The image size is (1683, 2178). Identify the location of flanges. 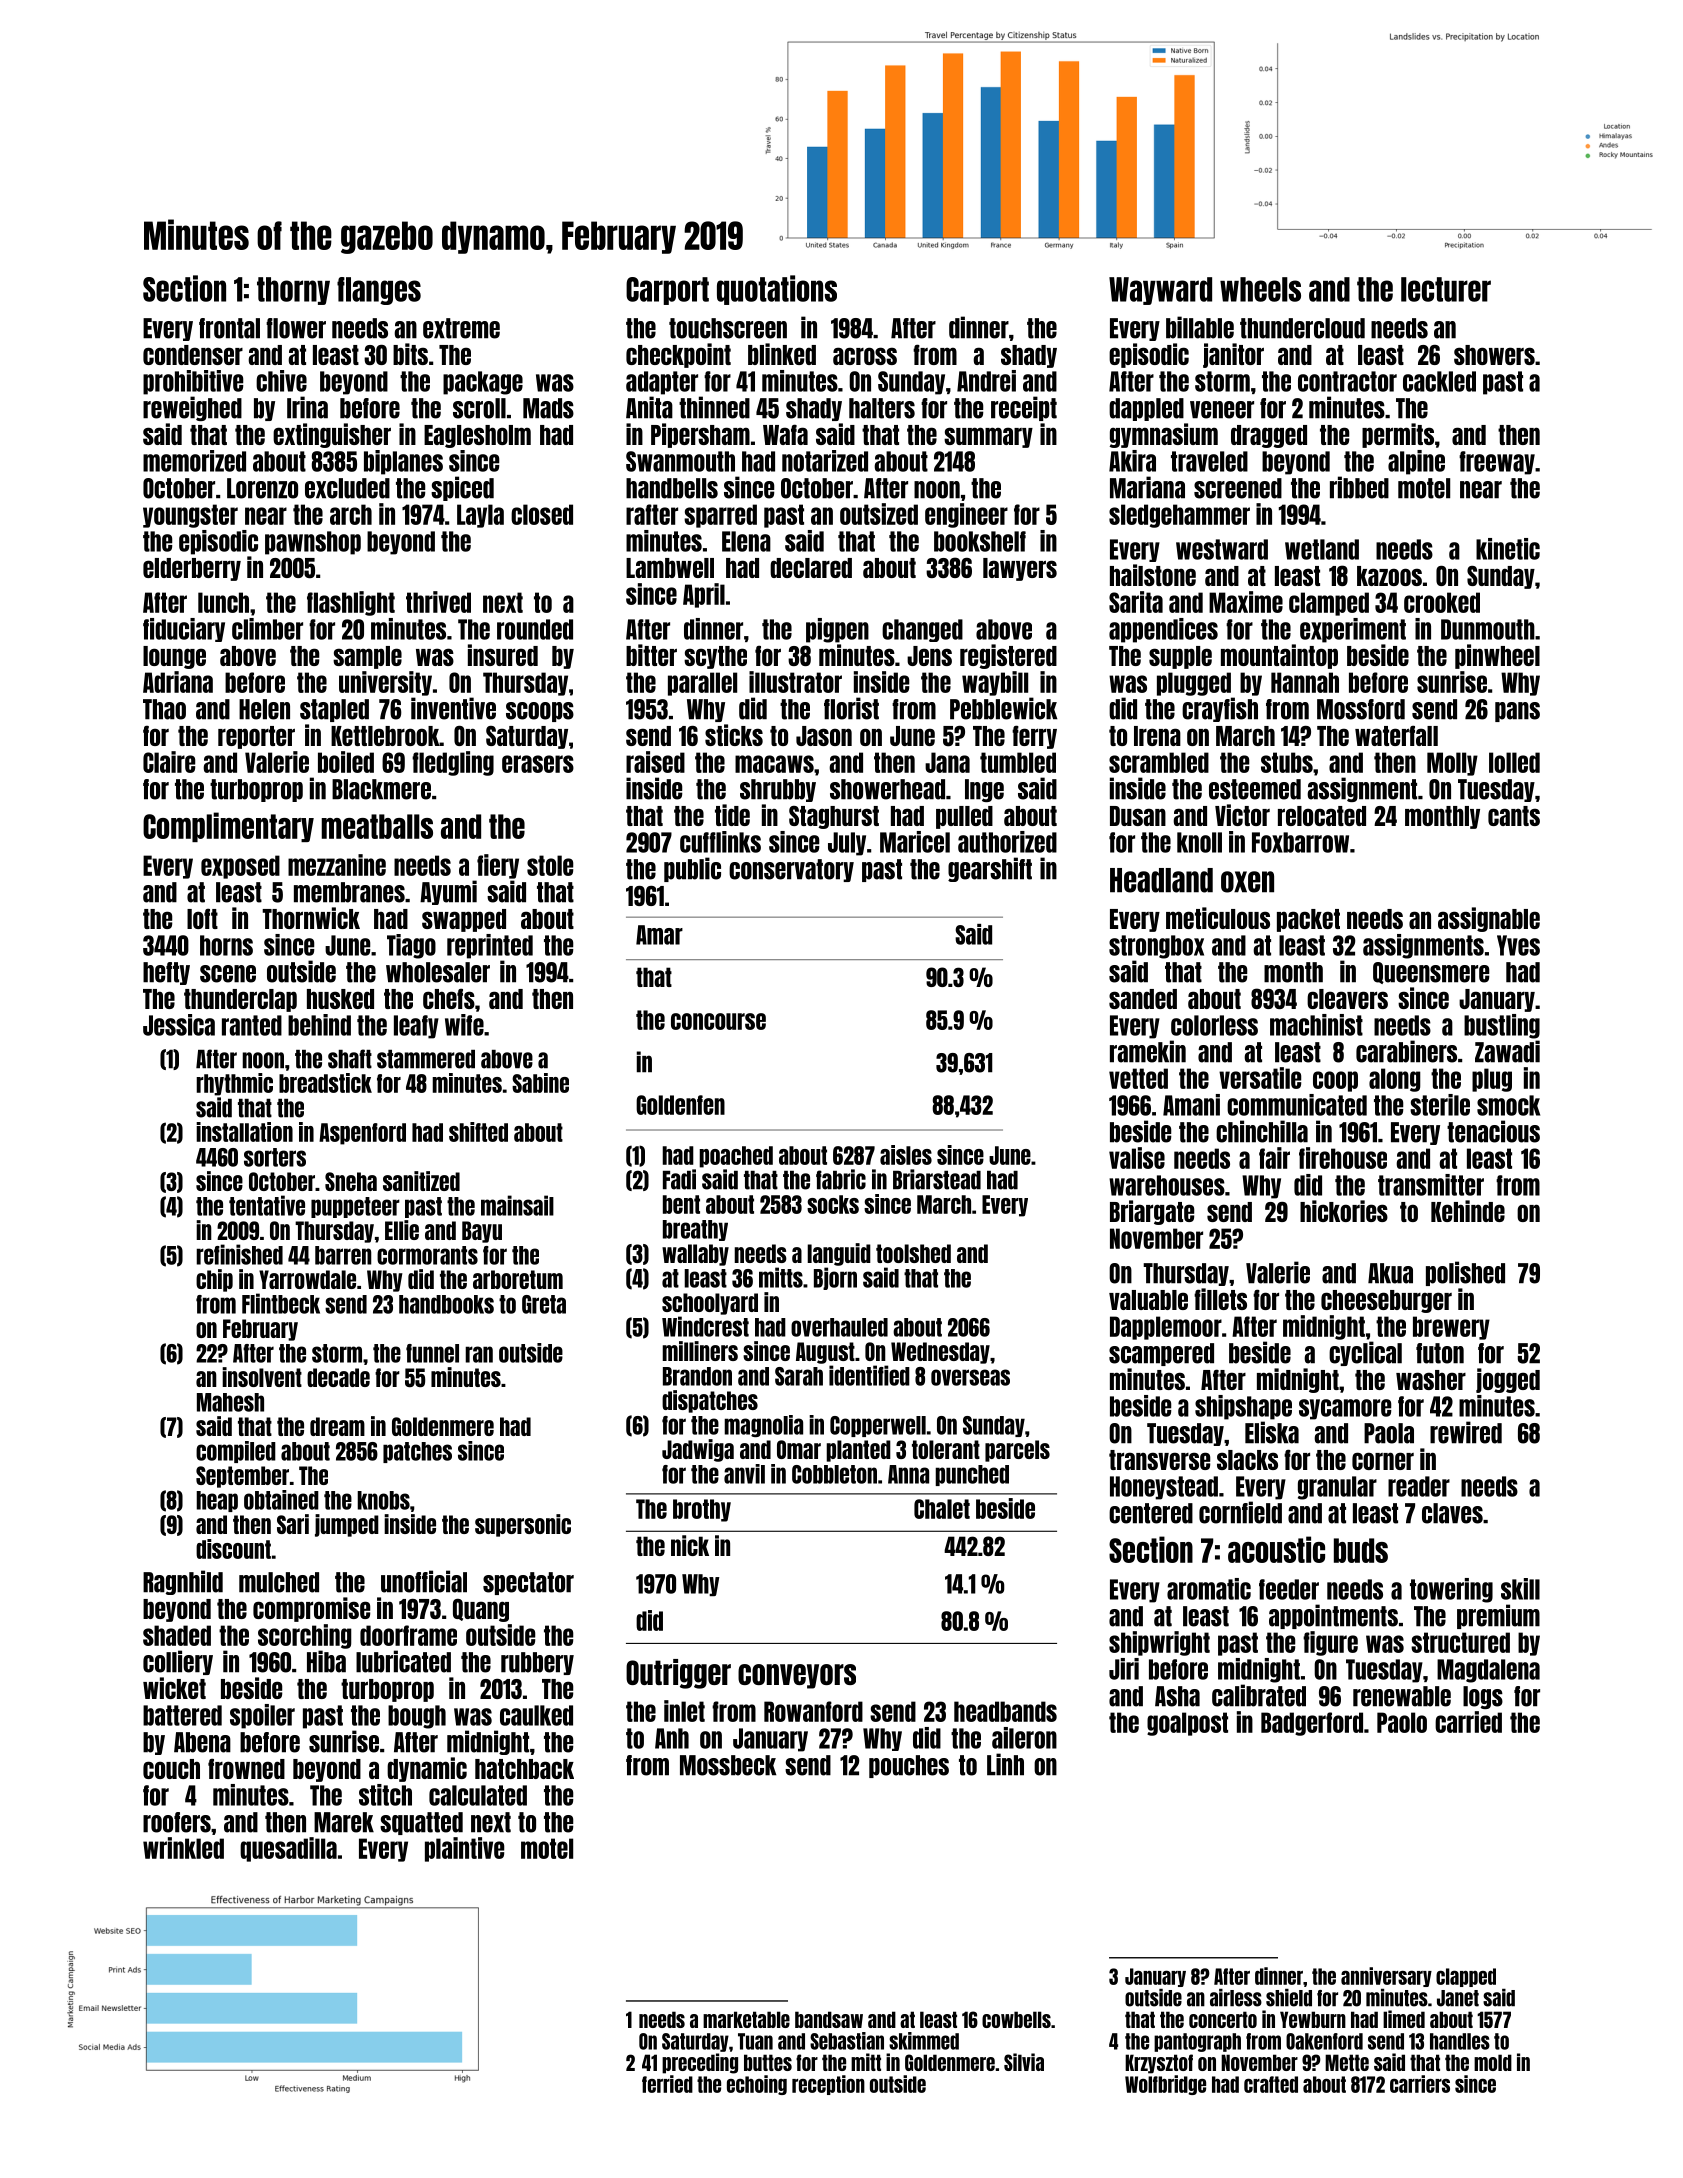
(379, 291).
